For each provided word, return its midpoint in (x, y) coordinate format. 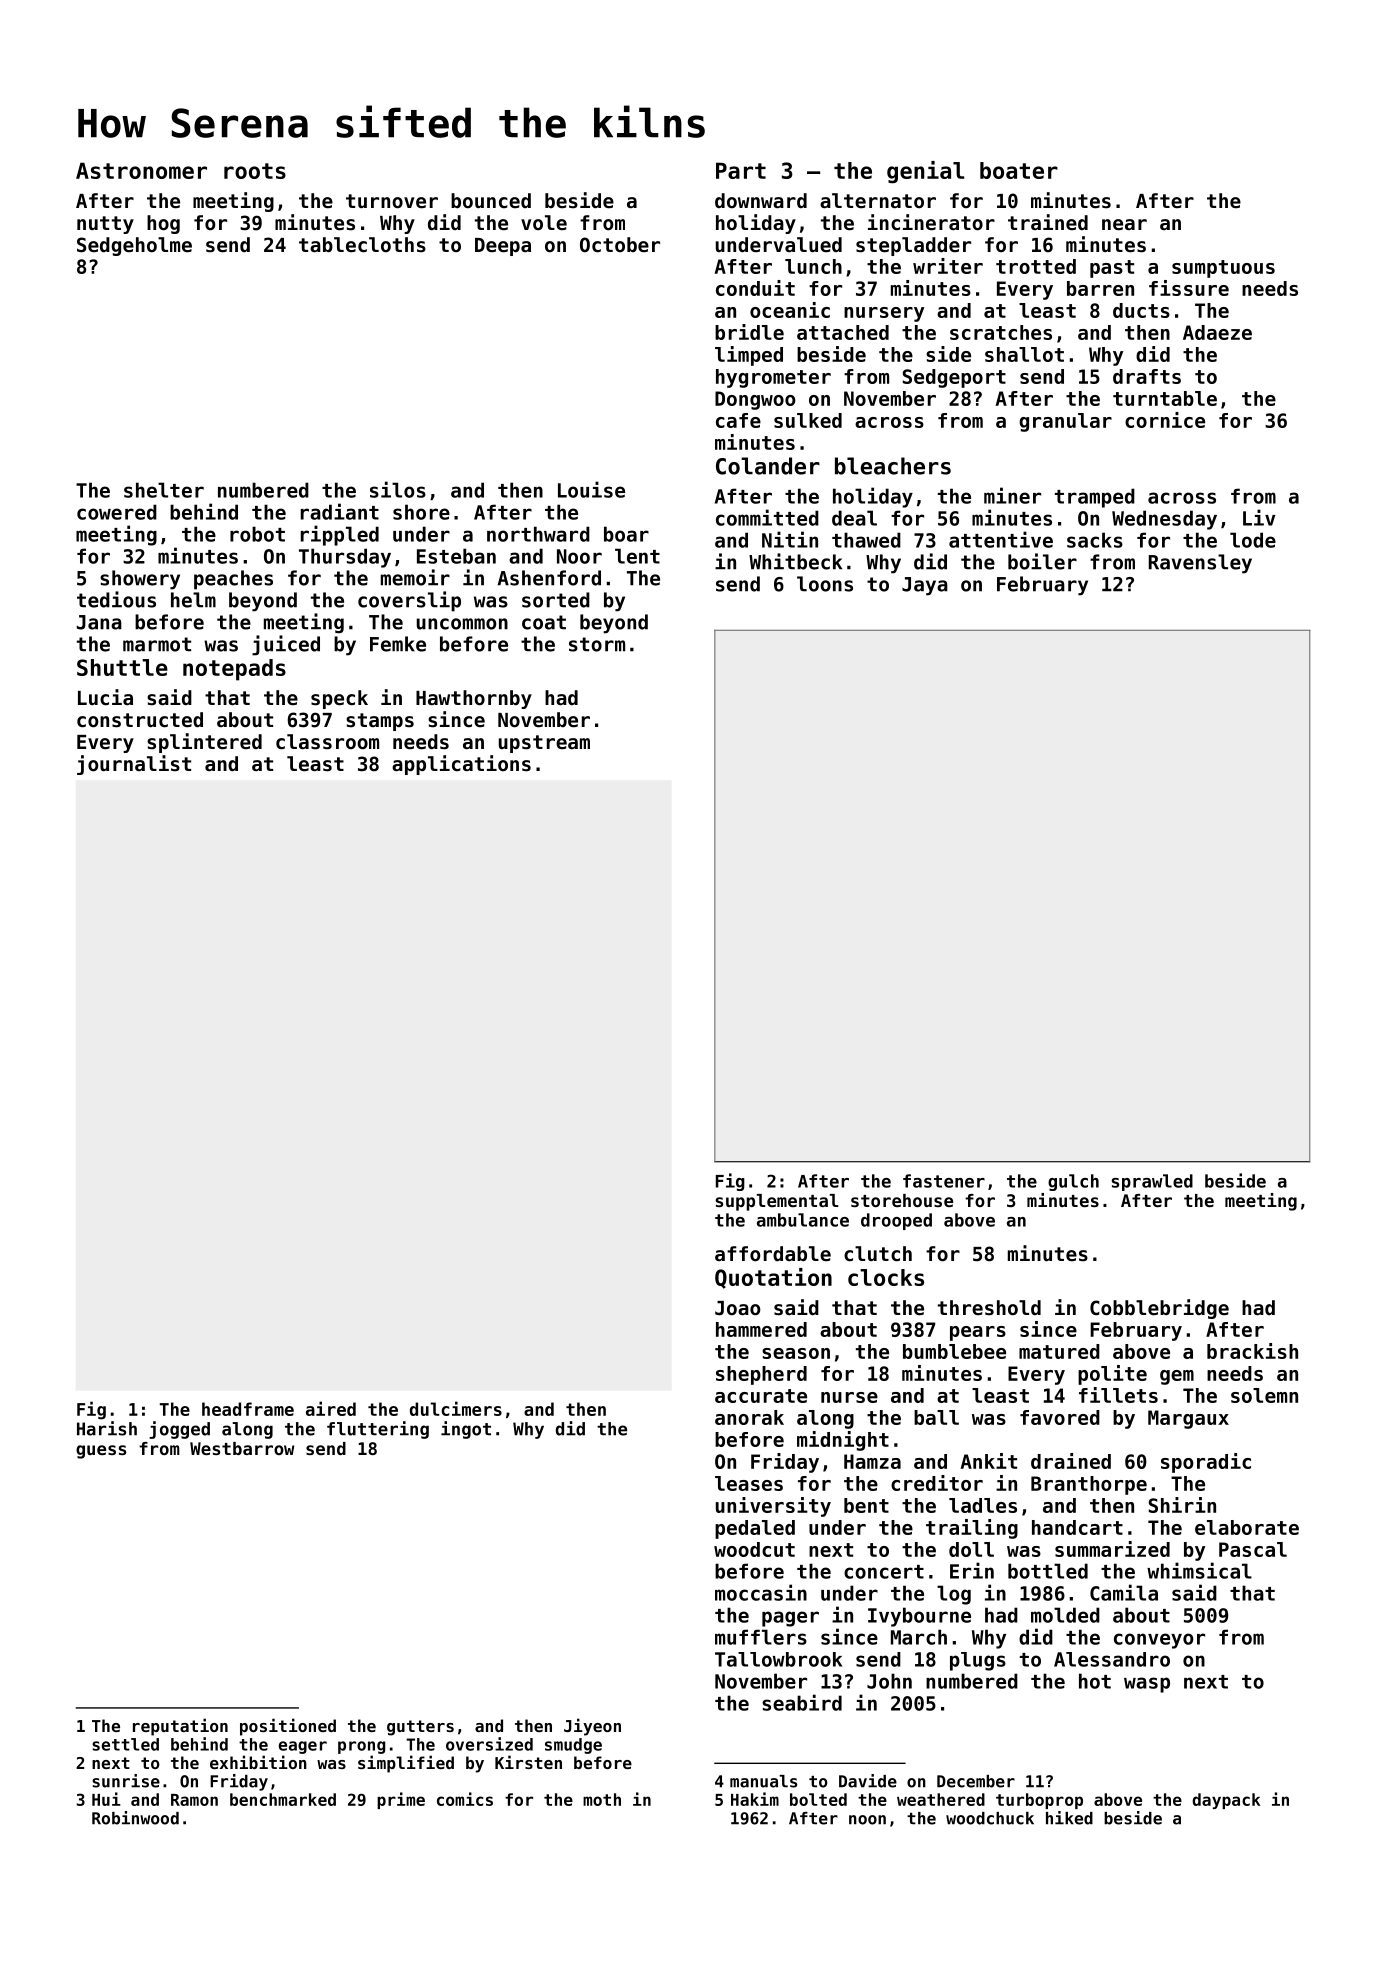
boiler (1042, 561)
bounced (491, 201)
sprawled (1152, 1182)
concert (884, 1572)
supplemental (777, 1202)
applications (461, 765)
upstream (544, 744)
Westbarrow (242, 1448)
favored (1060, 1417)
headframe (248, 1409)
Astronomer (141, 170)
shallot (1024, 354)
